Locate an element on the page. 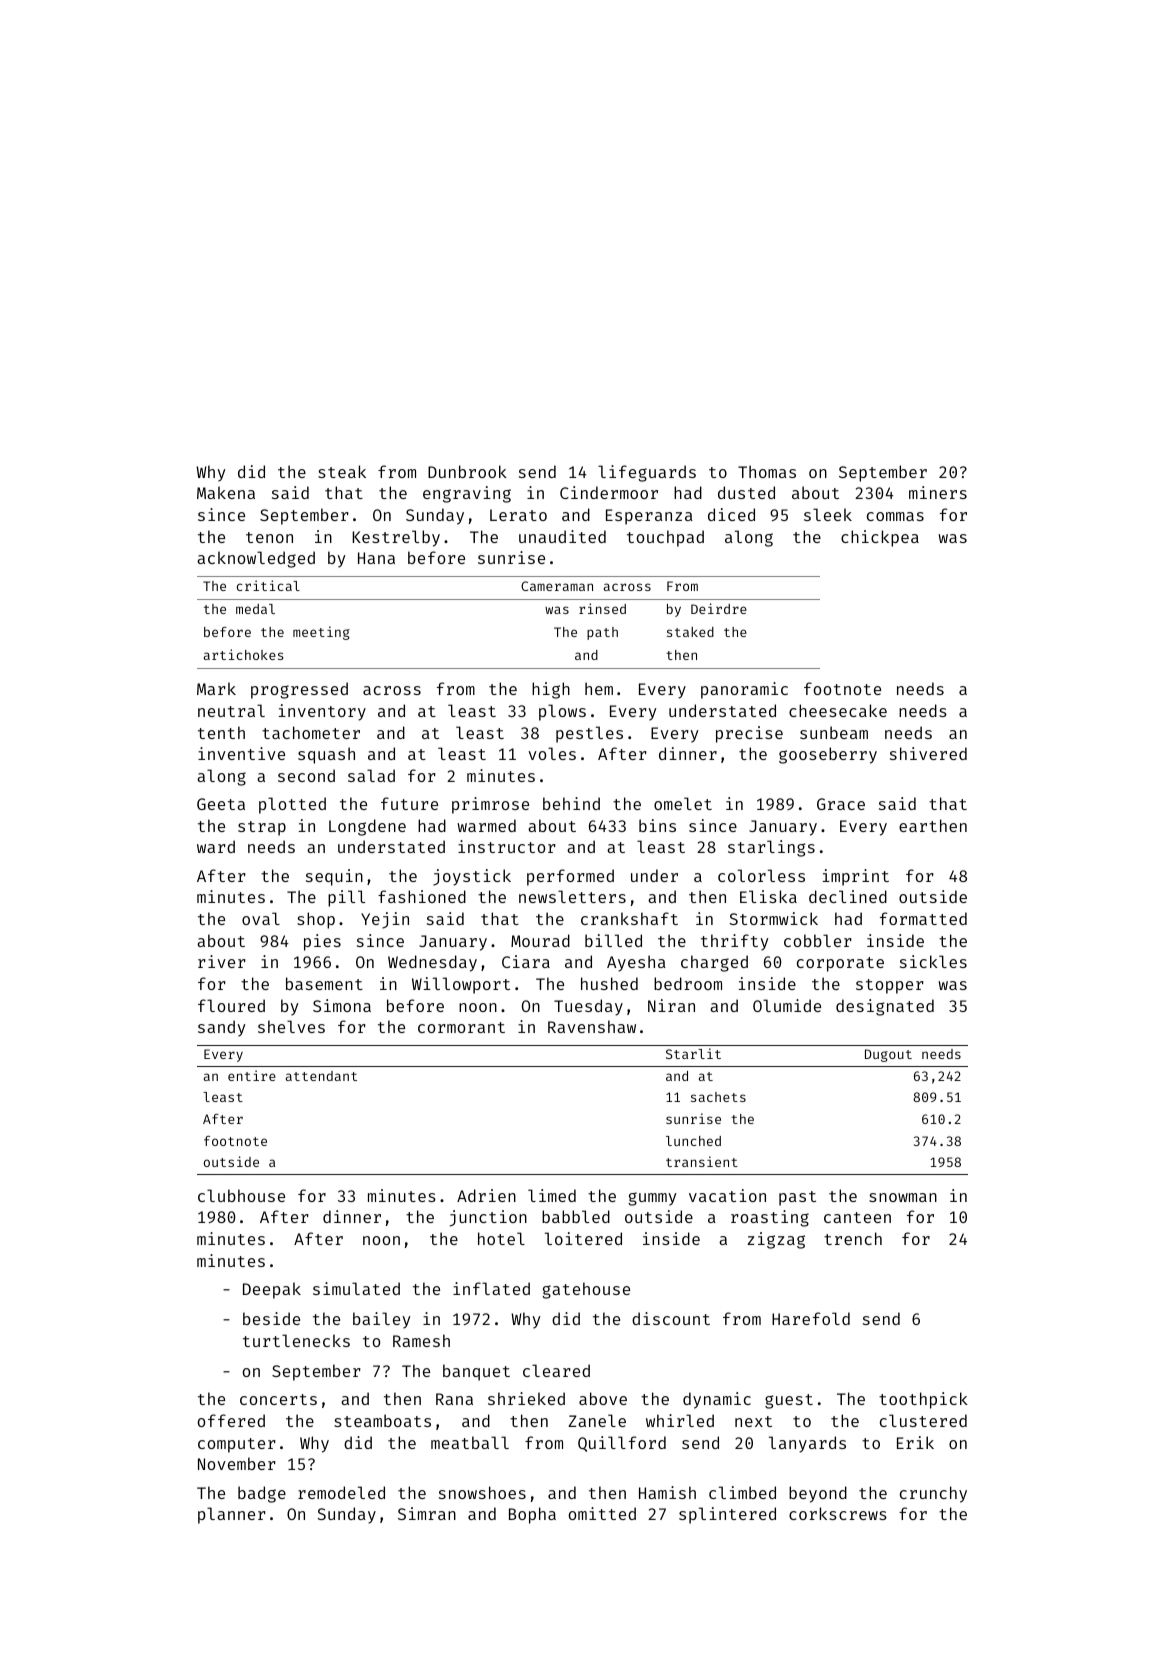 The image size is (1165, 1654). Dunbrook is located at coordinates (467, 471).
